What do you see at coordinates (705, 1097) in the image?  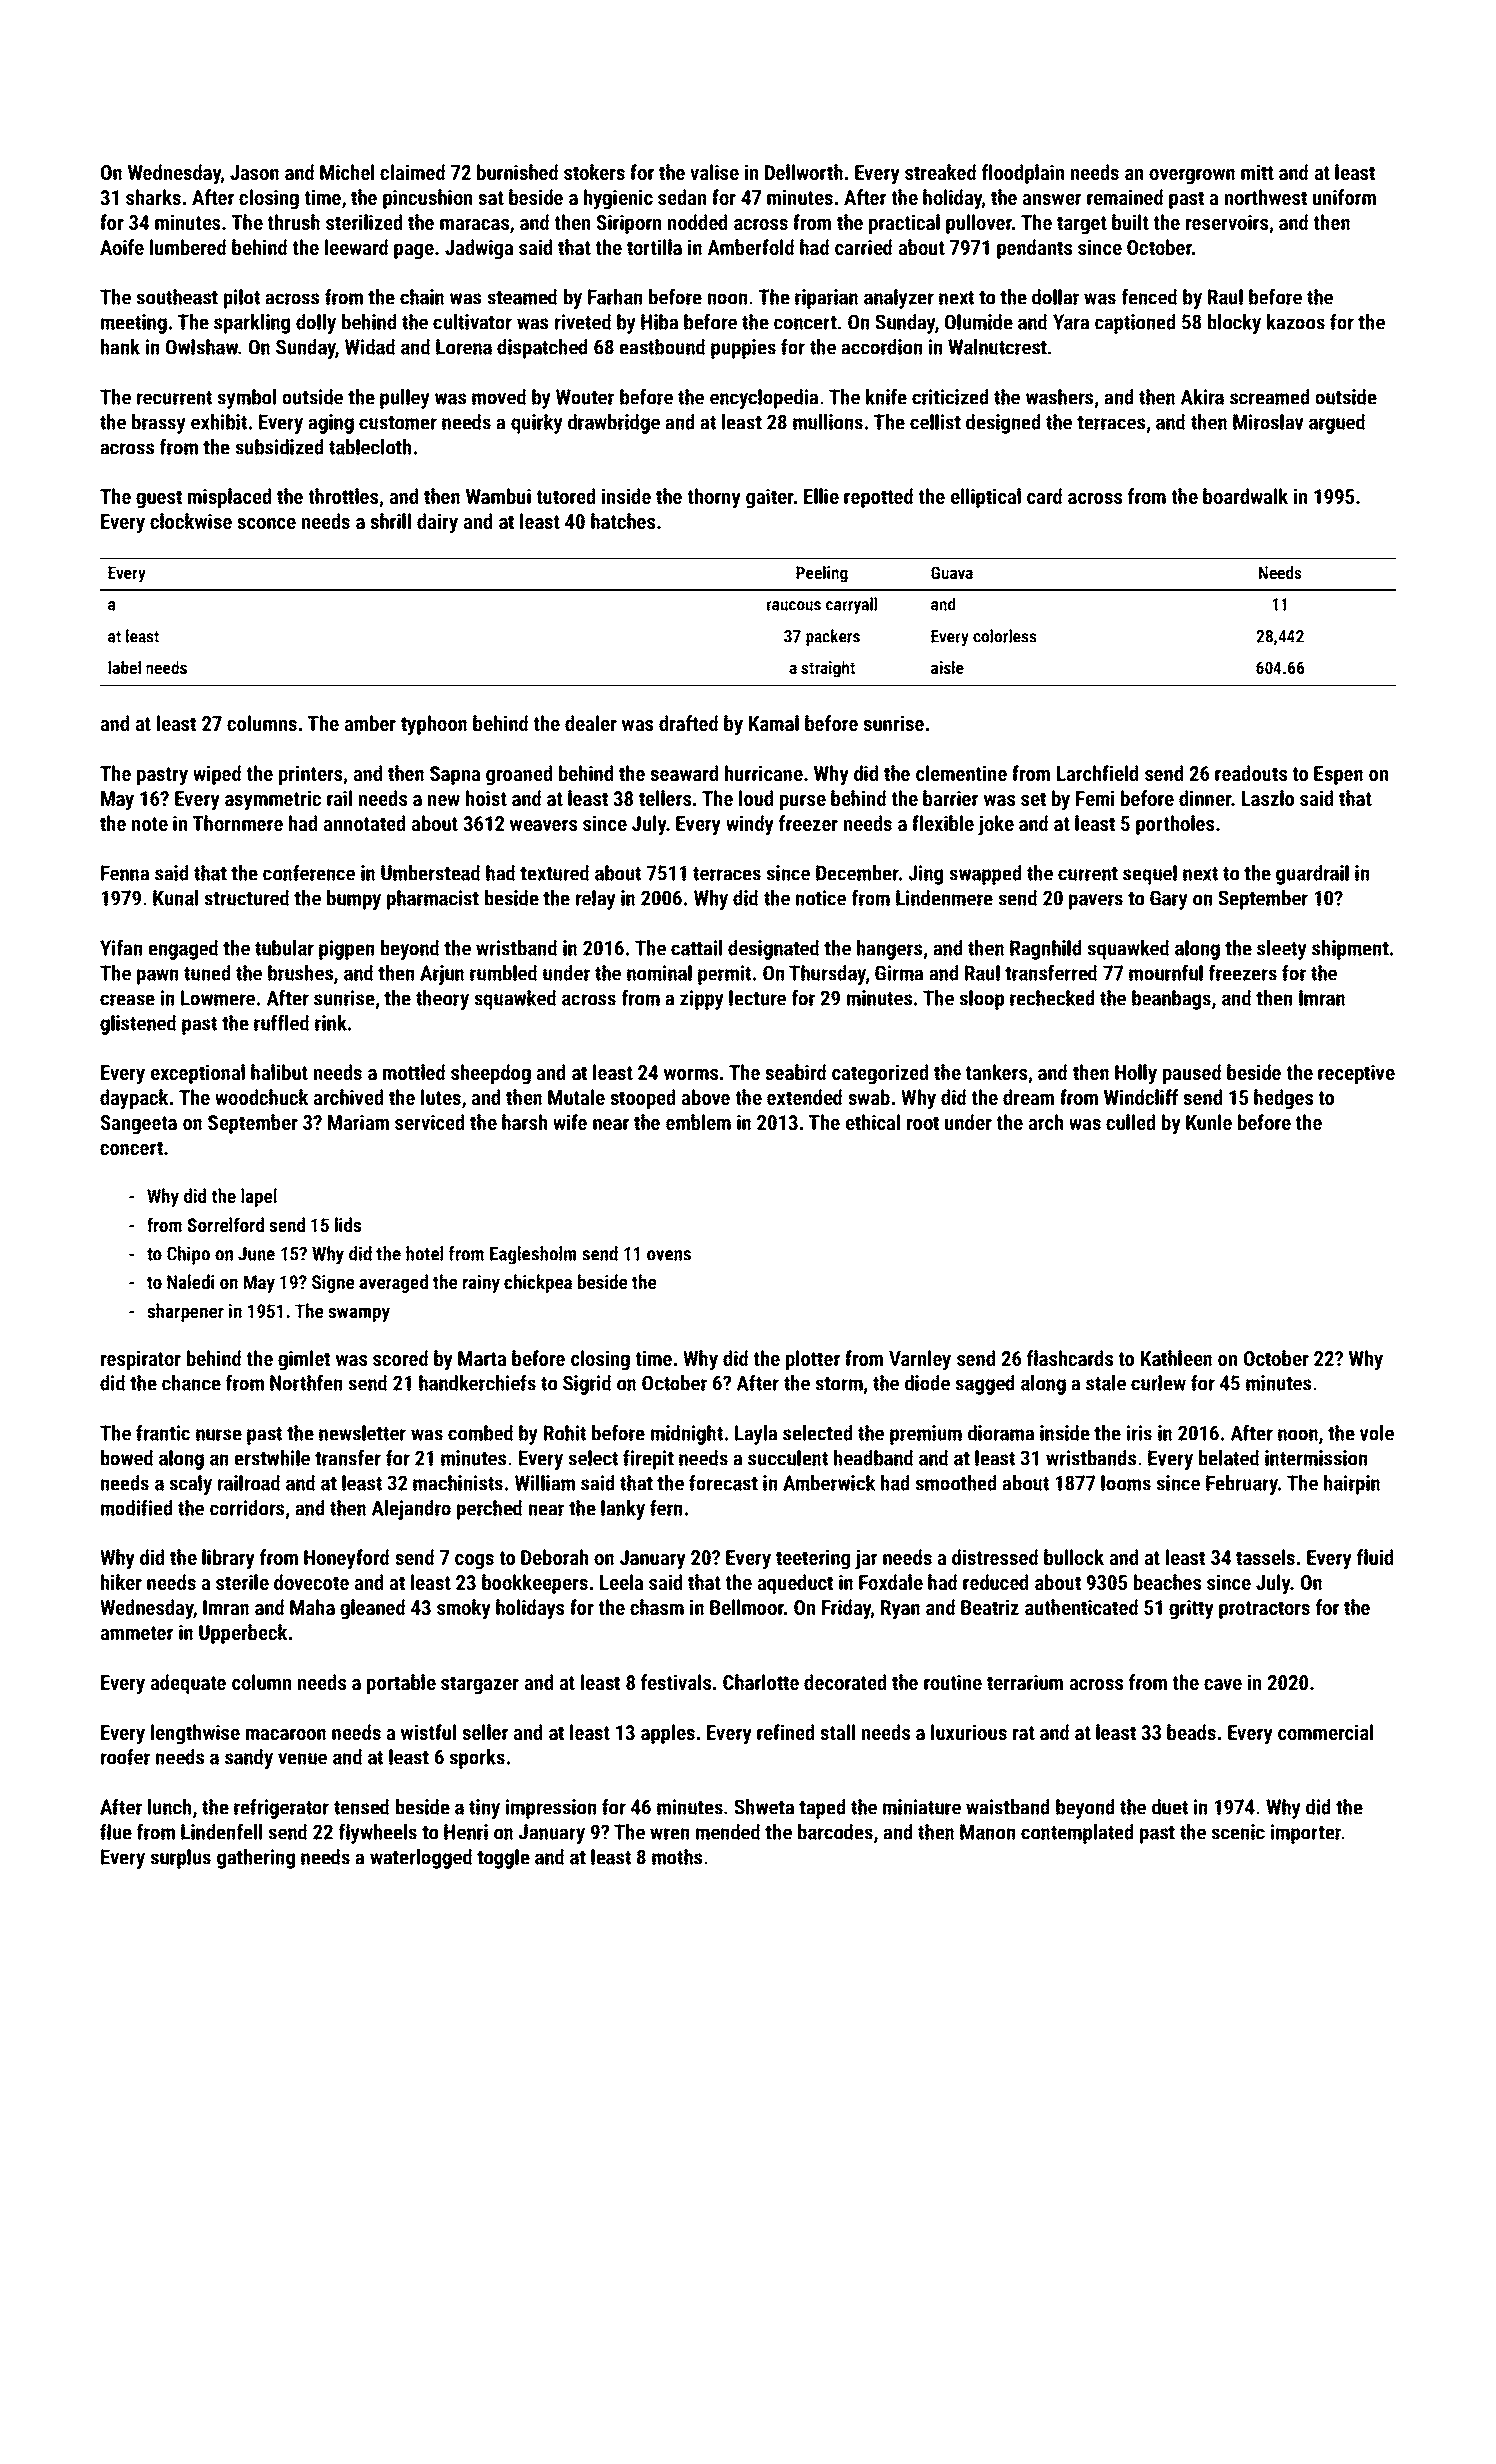 I see `above` at bounding box center [705, 1097].
